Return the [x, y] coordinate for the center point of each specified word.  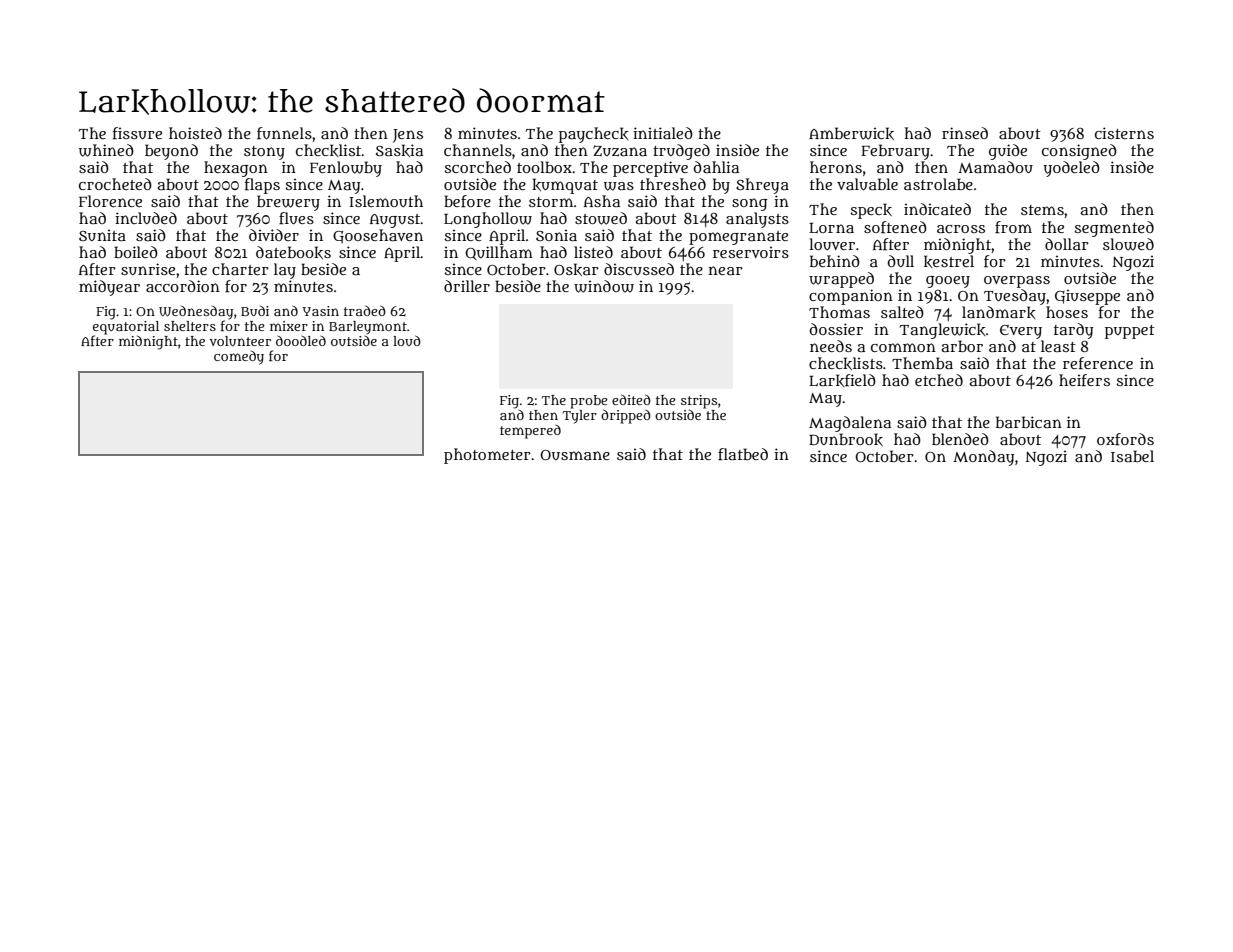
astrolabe [938, 184]
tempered [530, 431]
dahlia [716, 167]
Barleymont [368, 328]
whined [106, 150]
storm [551, 202]
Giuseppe [1087, 297]
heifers [1084, 380]
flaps [262, 186]
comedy [239, 358]
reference [1098, 363]
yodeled [1071, 169]
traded [365, 310]
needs [831, 346]
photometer [487, 456]
